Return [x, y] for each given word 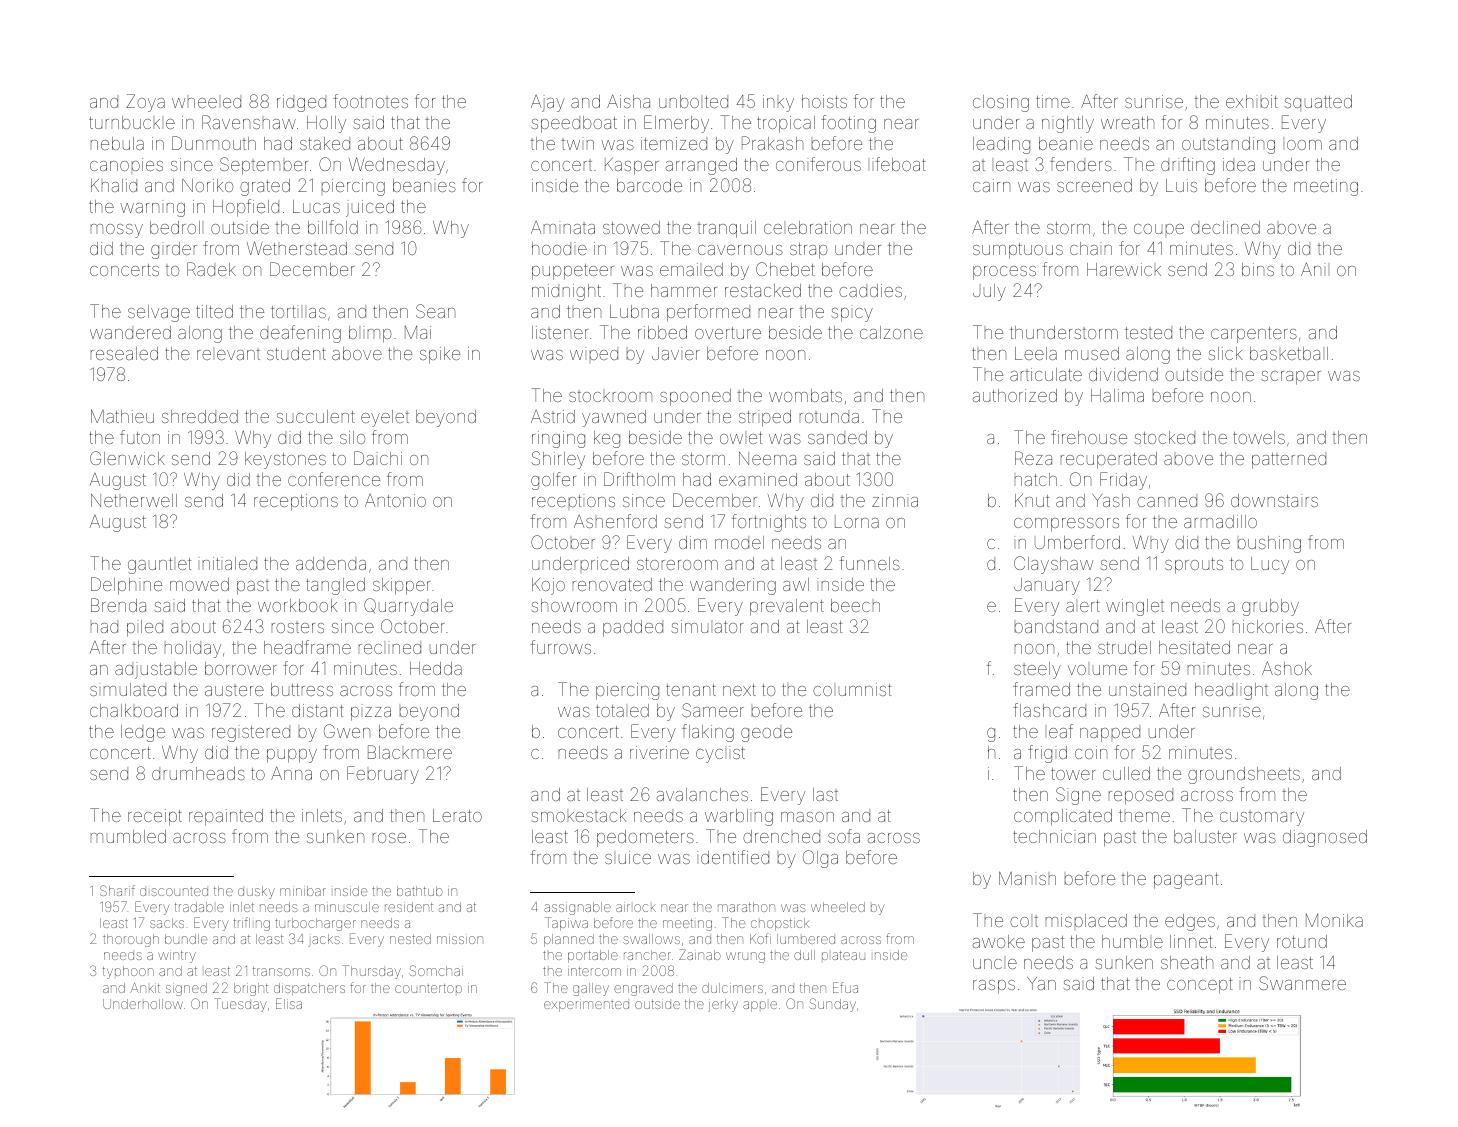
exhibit [1252, 101]
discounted [174, 891]
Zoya [145, 103]
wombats [805, 395]
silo [352, 437]
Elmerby [676, 124]
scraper [1291, 378]
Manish [1027, 878]
